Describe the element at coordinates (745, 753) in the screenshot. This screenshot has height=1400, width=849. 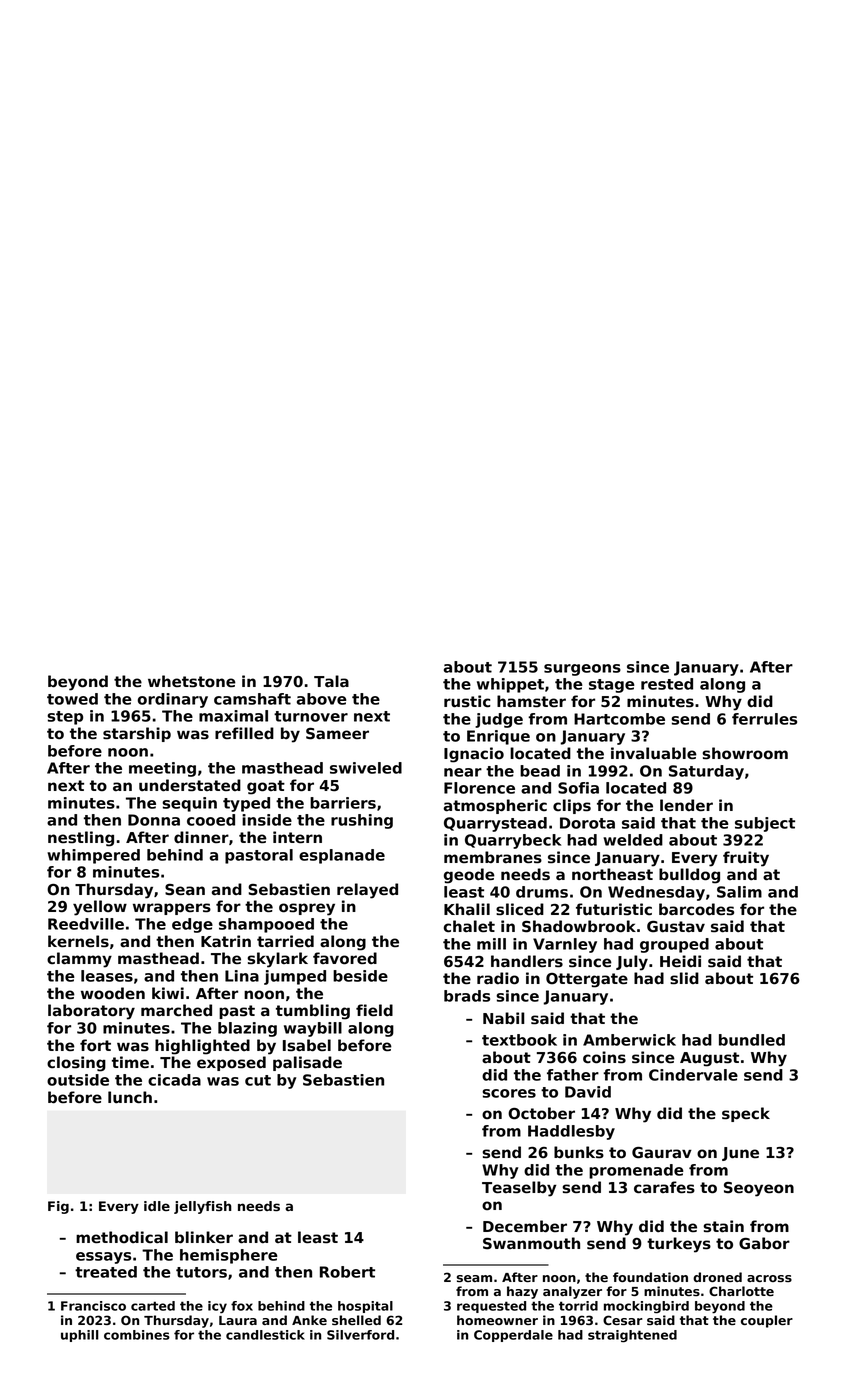
I see `showroom` at that location.
